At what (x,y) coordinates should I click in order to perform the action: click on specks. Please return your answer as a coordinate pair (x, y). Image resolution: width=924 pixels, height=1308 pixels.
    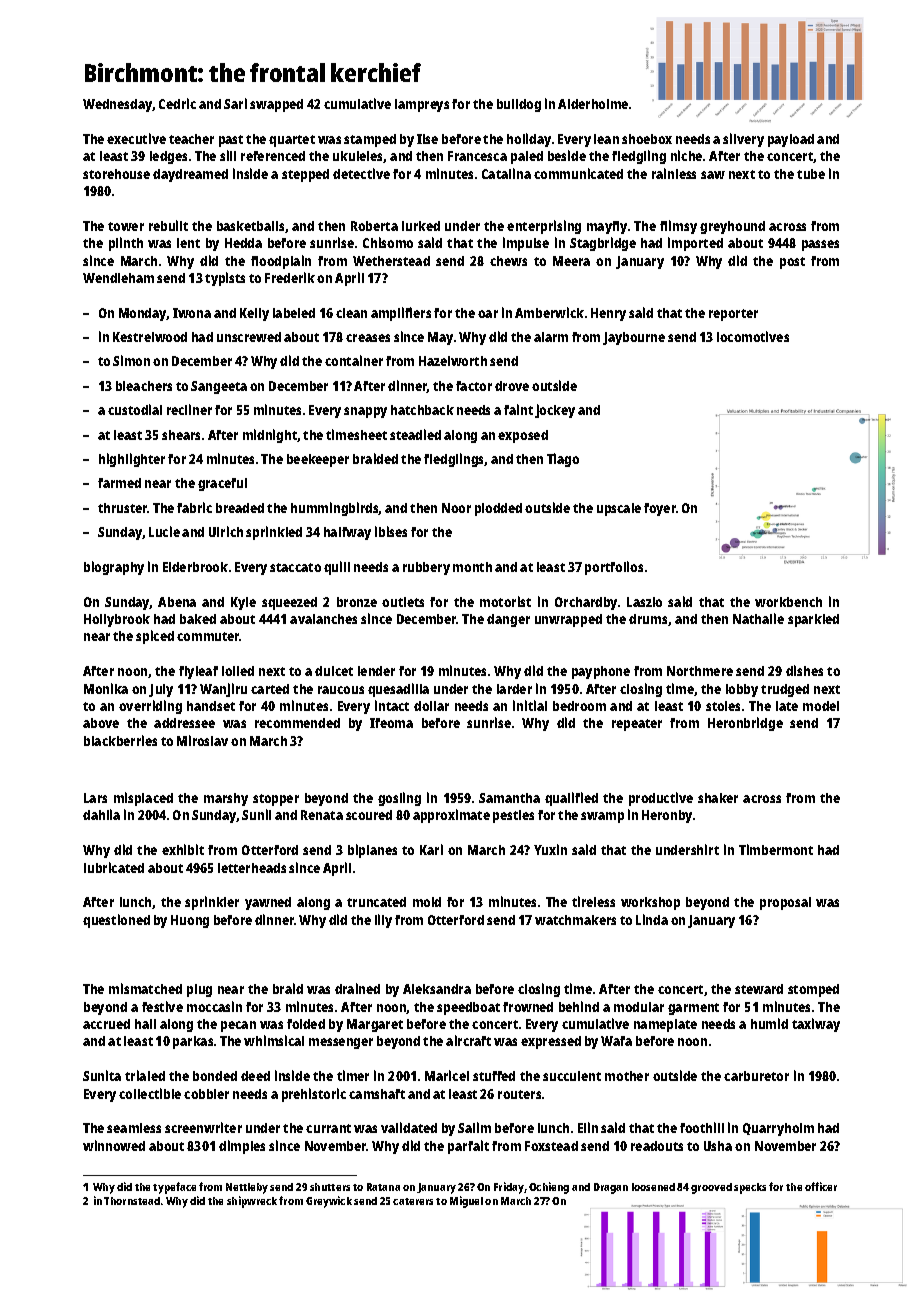
    Looking at the image, I should click on (750, 1188).
